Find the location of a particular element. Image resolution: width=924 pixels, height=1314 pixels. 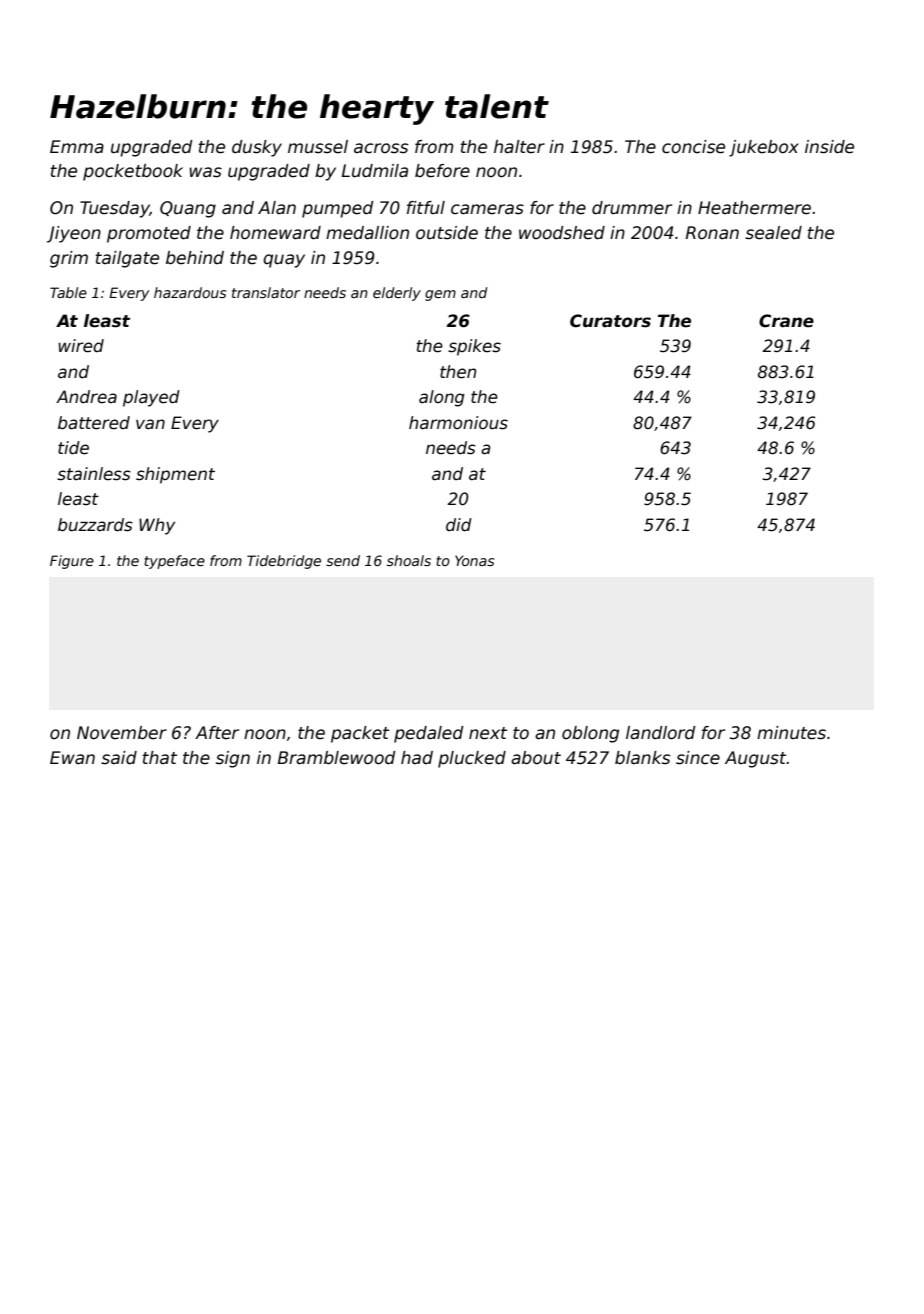

jukebox is located at coordinates (764, 148).
